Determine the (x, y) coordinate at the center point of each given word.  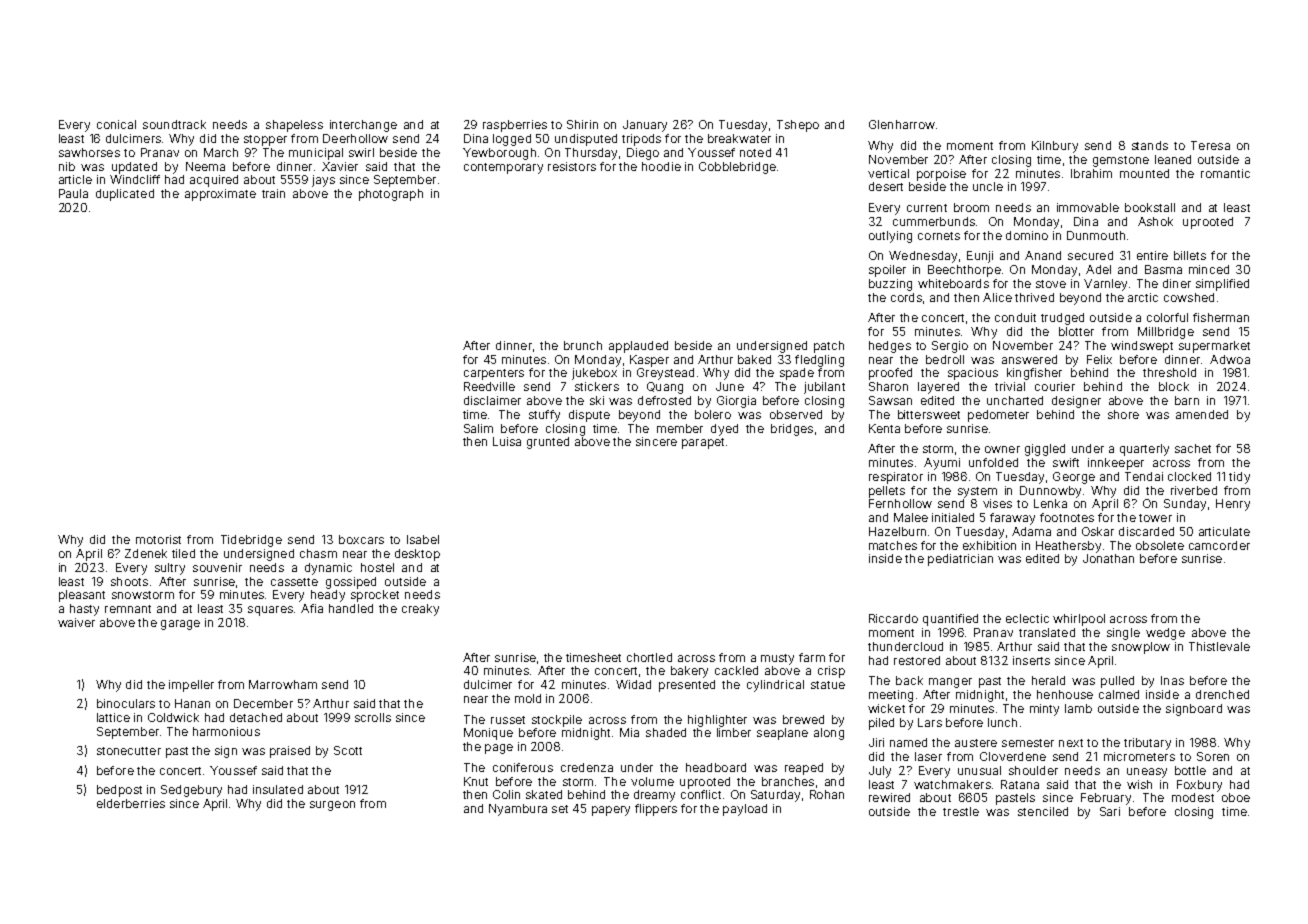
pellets (887, 492)
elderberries (131, 803)
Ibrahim (1091, 173)
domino (1027, 235)
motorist (158, 539)
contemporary (503, 168)
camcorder (1219, 545)
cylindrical (775, 686)
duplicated (125, 195)
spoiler (887, 271)
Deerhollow (355, 138)
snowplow (1141, 648)
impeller (191, 686)
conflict (701, 794)
